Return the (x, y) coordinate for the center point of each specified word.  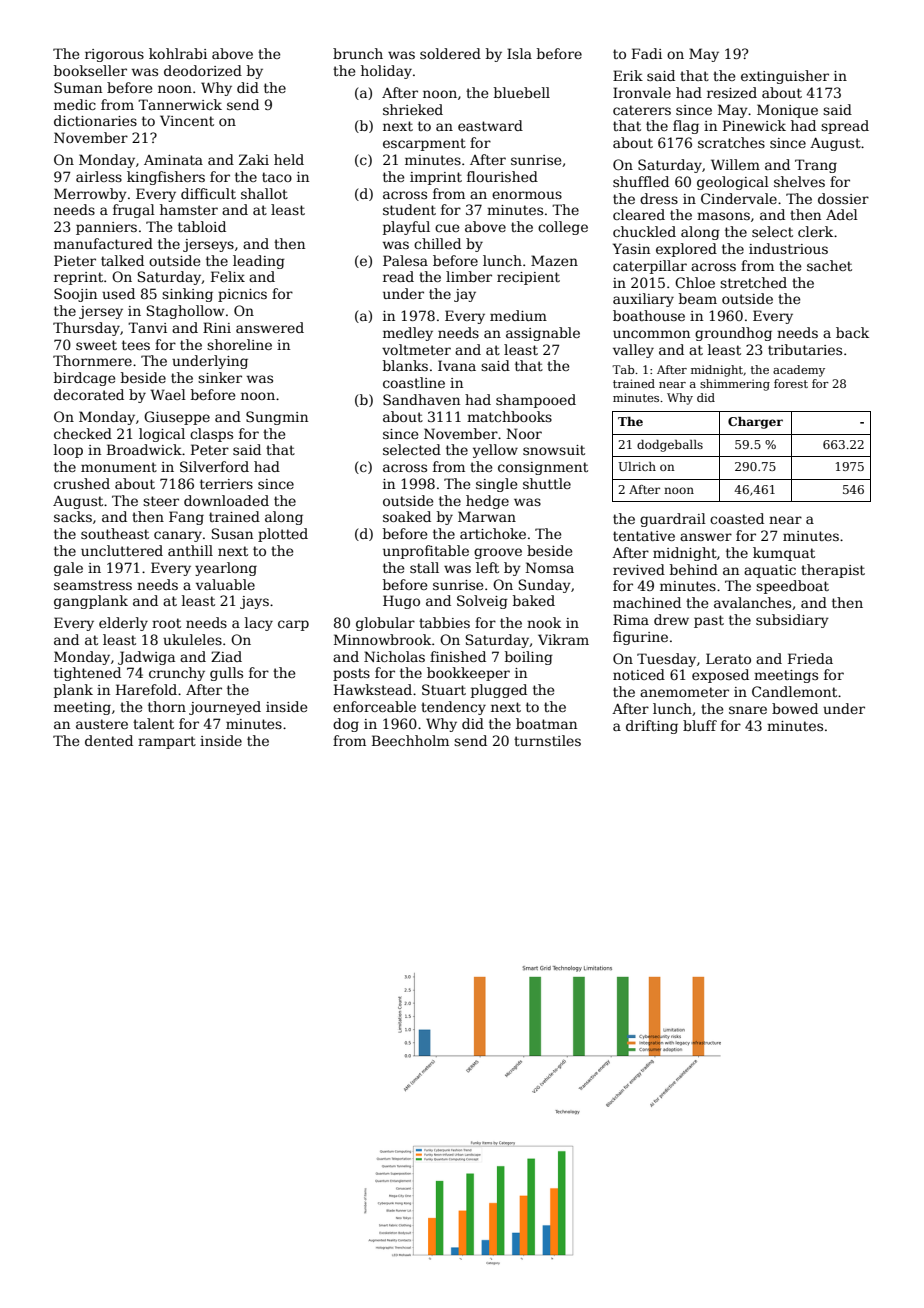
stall (424, 567)
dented (109, 740)
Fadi (647, 53)
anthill (190, 550)
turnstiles (547, 740)
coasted (737, 518)
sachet (829, 265)
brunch (358, 53)
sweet (96, 345)
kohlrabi (178, 53)
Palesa (405, 260)
